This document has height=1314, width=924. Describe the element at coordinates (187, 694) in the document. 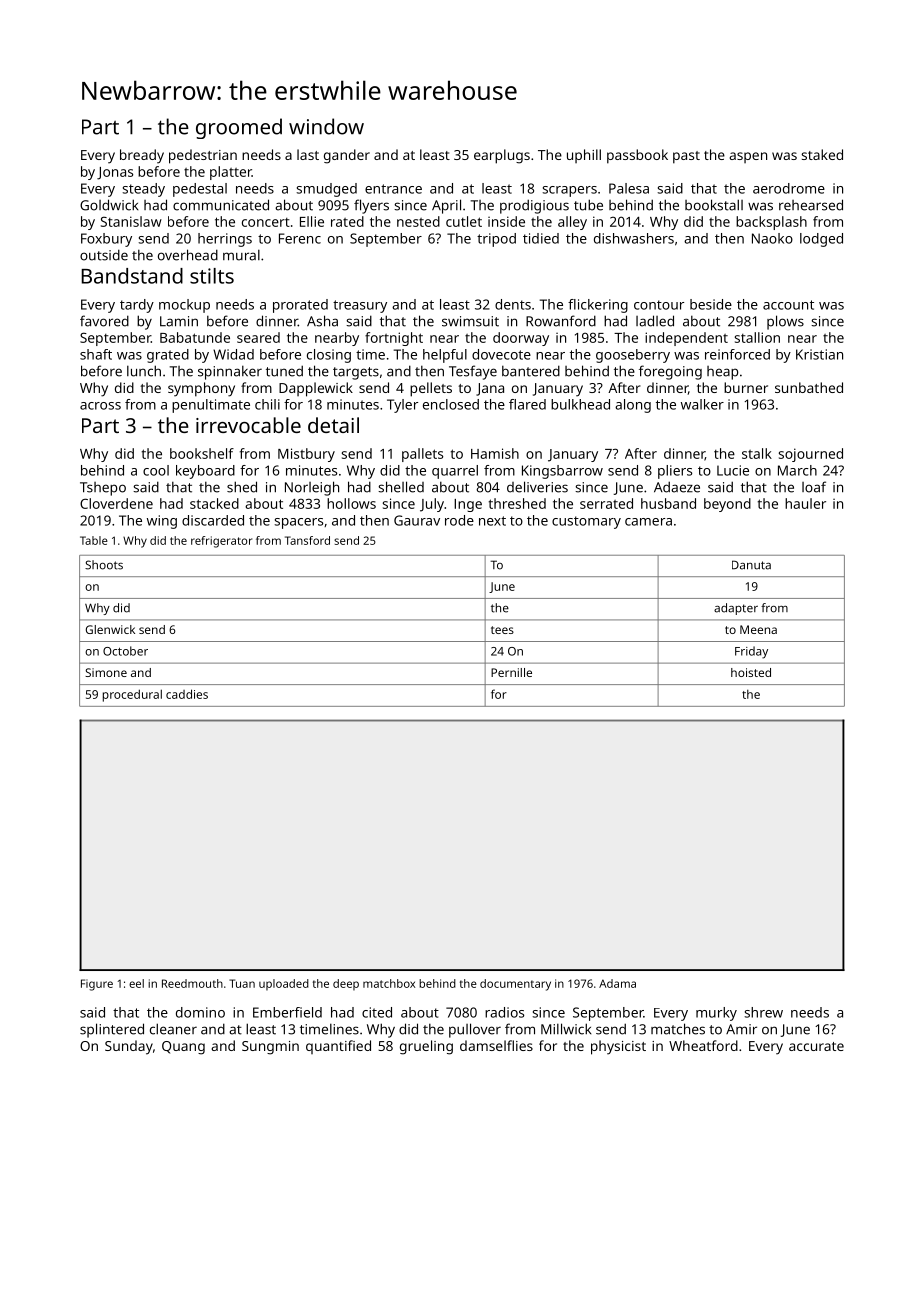

I see `caddies` at that location.
